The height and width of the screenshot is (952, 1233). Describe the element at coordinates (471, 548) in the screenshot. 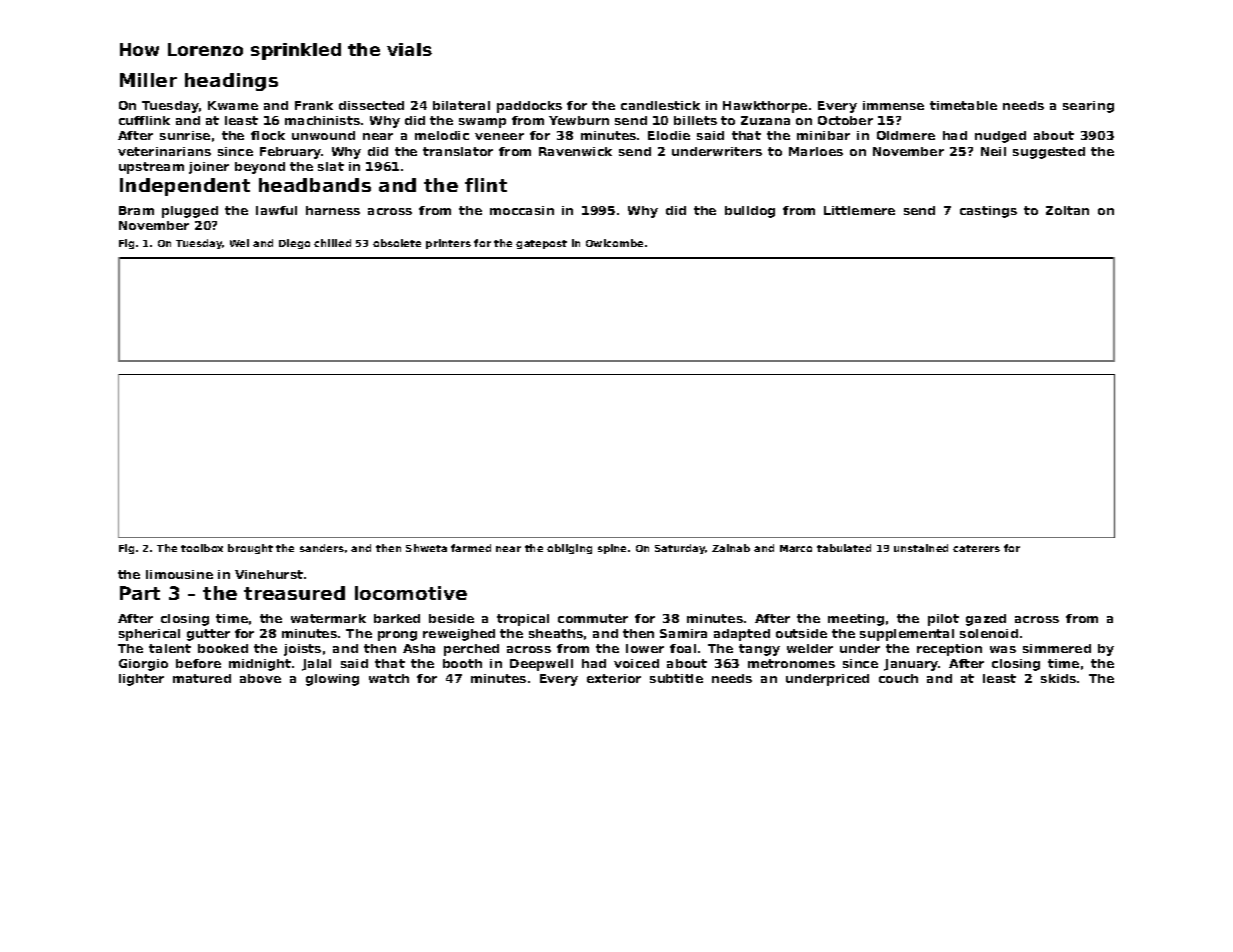

I see `farmed` at that location.
